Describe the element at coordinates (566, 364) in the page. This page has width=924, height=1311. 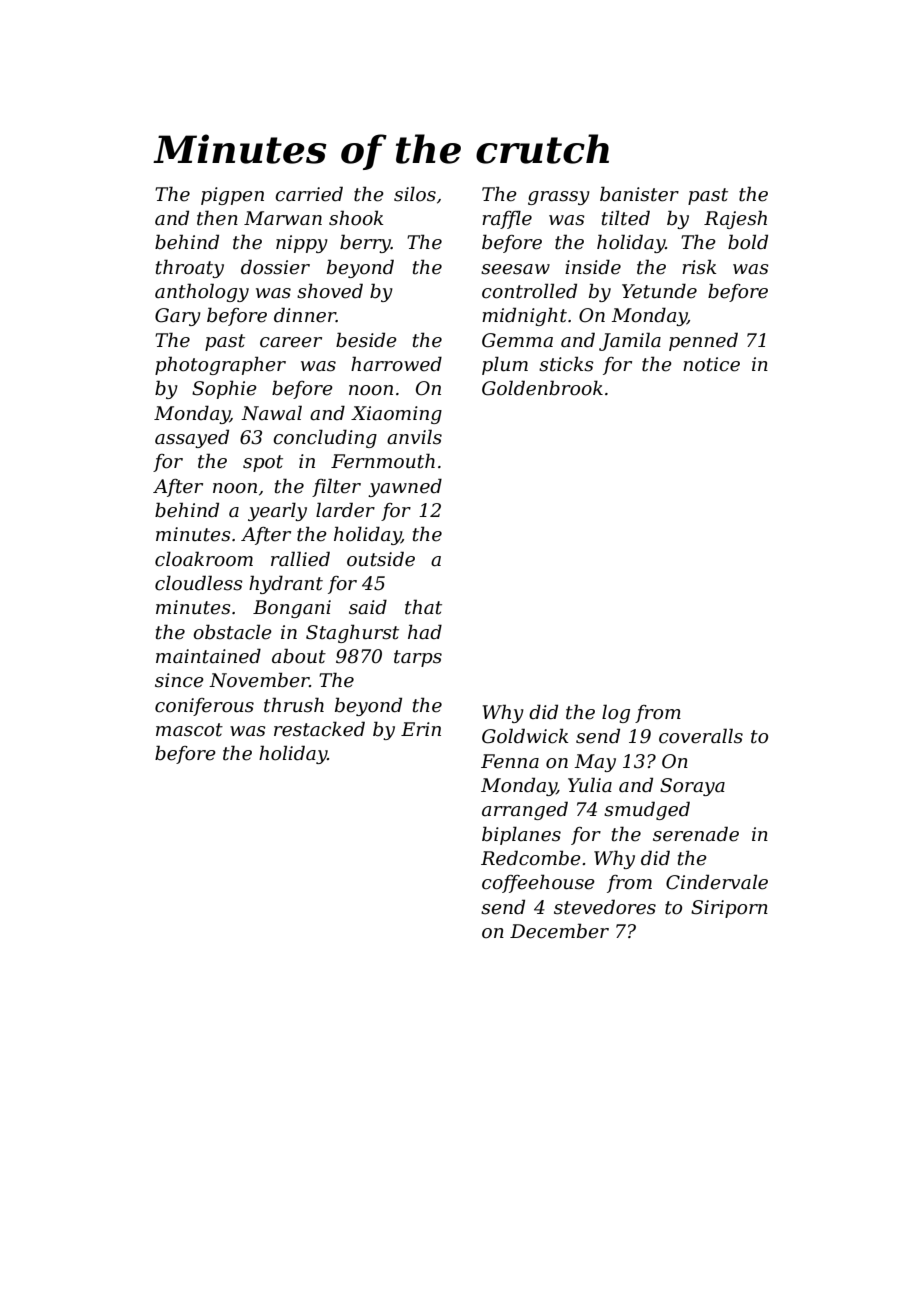
I see `sticks` at that location.
